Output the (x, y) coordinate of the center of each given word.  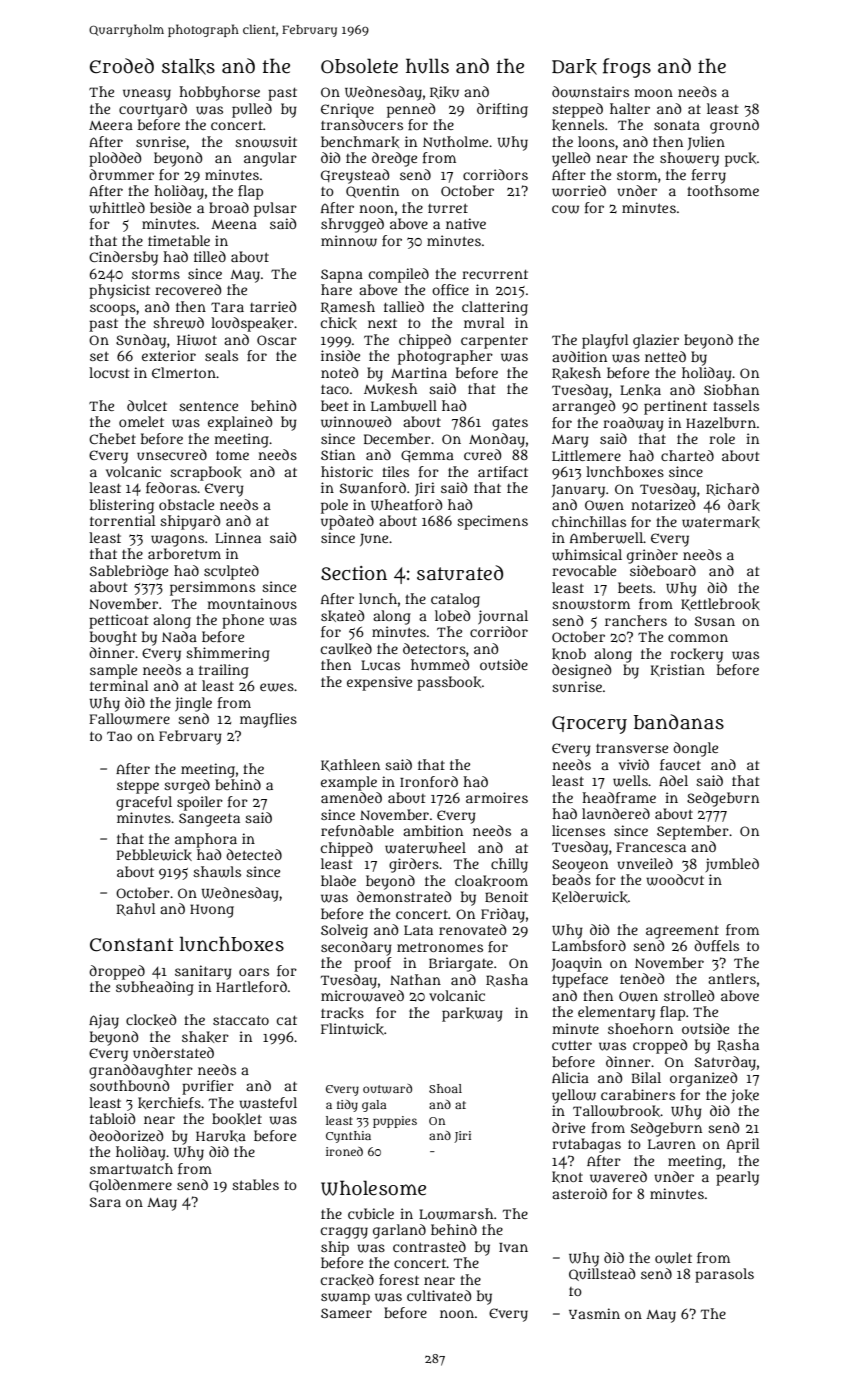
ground (734, 126)
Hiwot (197, 340)
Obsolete (359, 66)
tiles (395, 471)
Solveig (344, 931)
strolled (689, 995)
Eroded (122, 66)
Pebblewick (154, 855)
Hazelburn (721, 422)
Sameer (346, 1313)
